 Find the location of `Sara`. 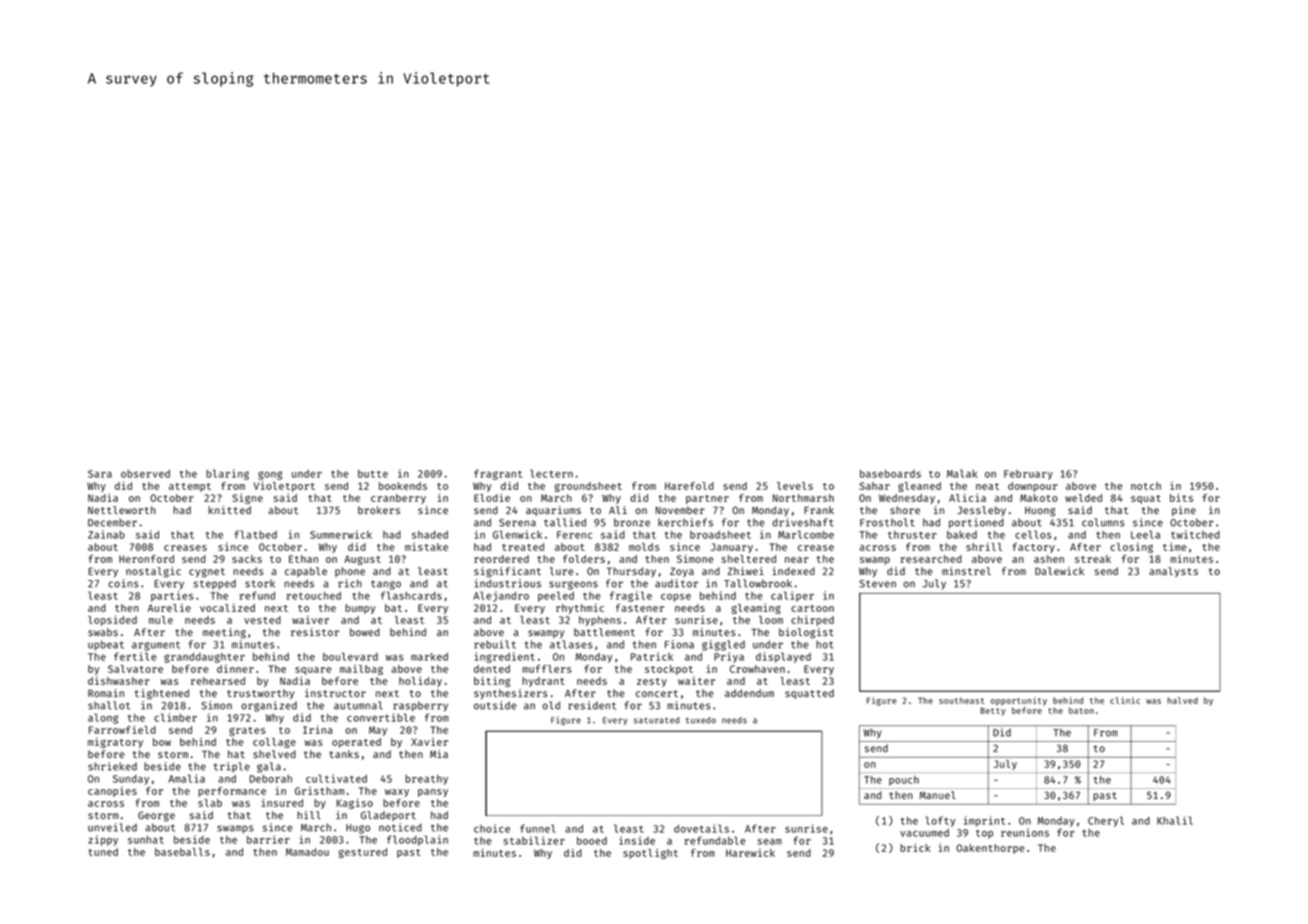

Sara is located at coordinates (100, 474).
